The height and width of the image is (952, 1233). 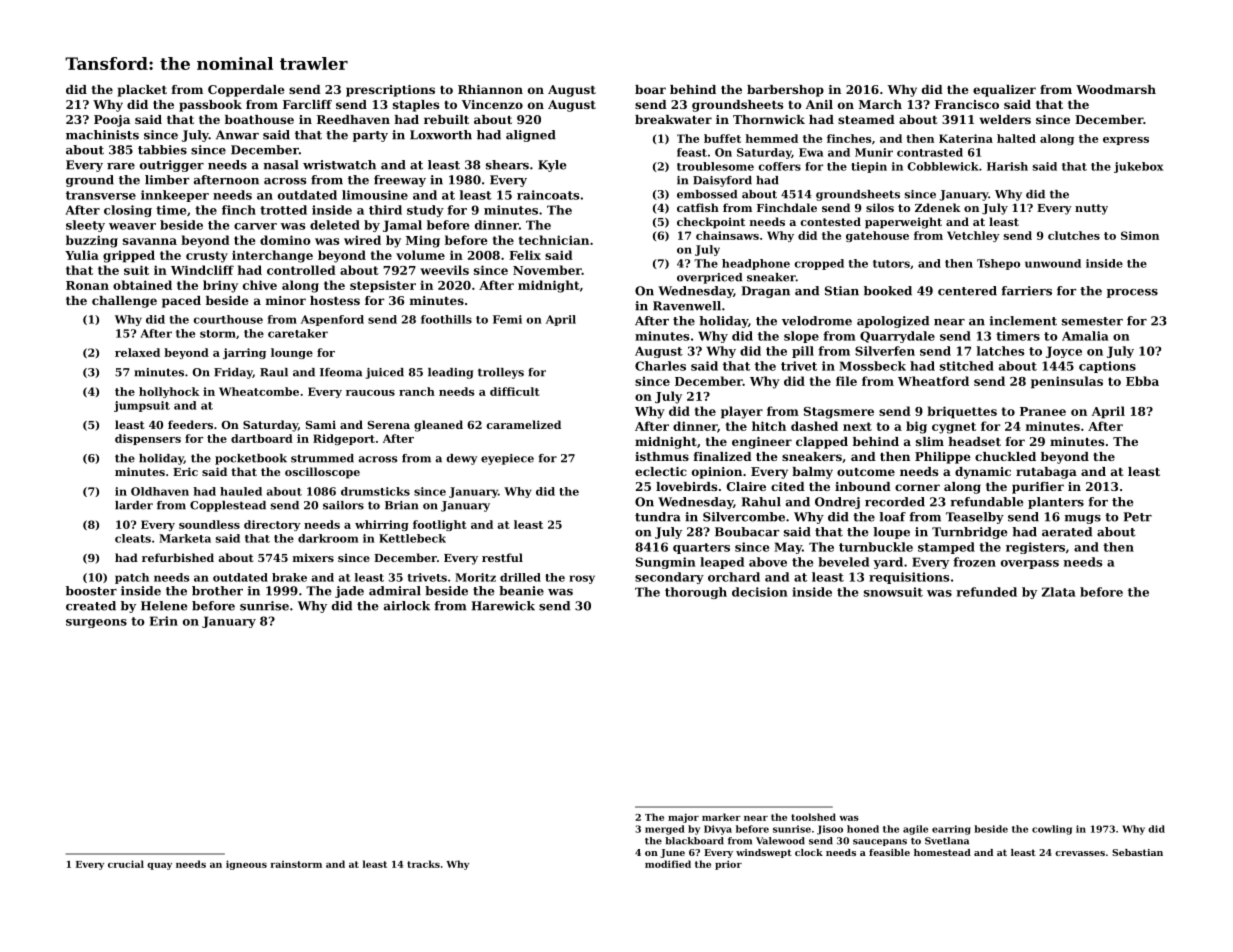 What do you see at coordinates (126, 864) in the image?
I see `crucial` at bounding box center [126, 864].
